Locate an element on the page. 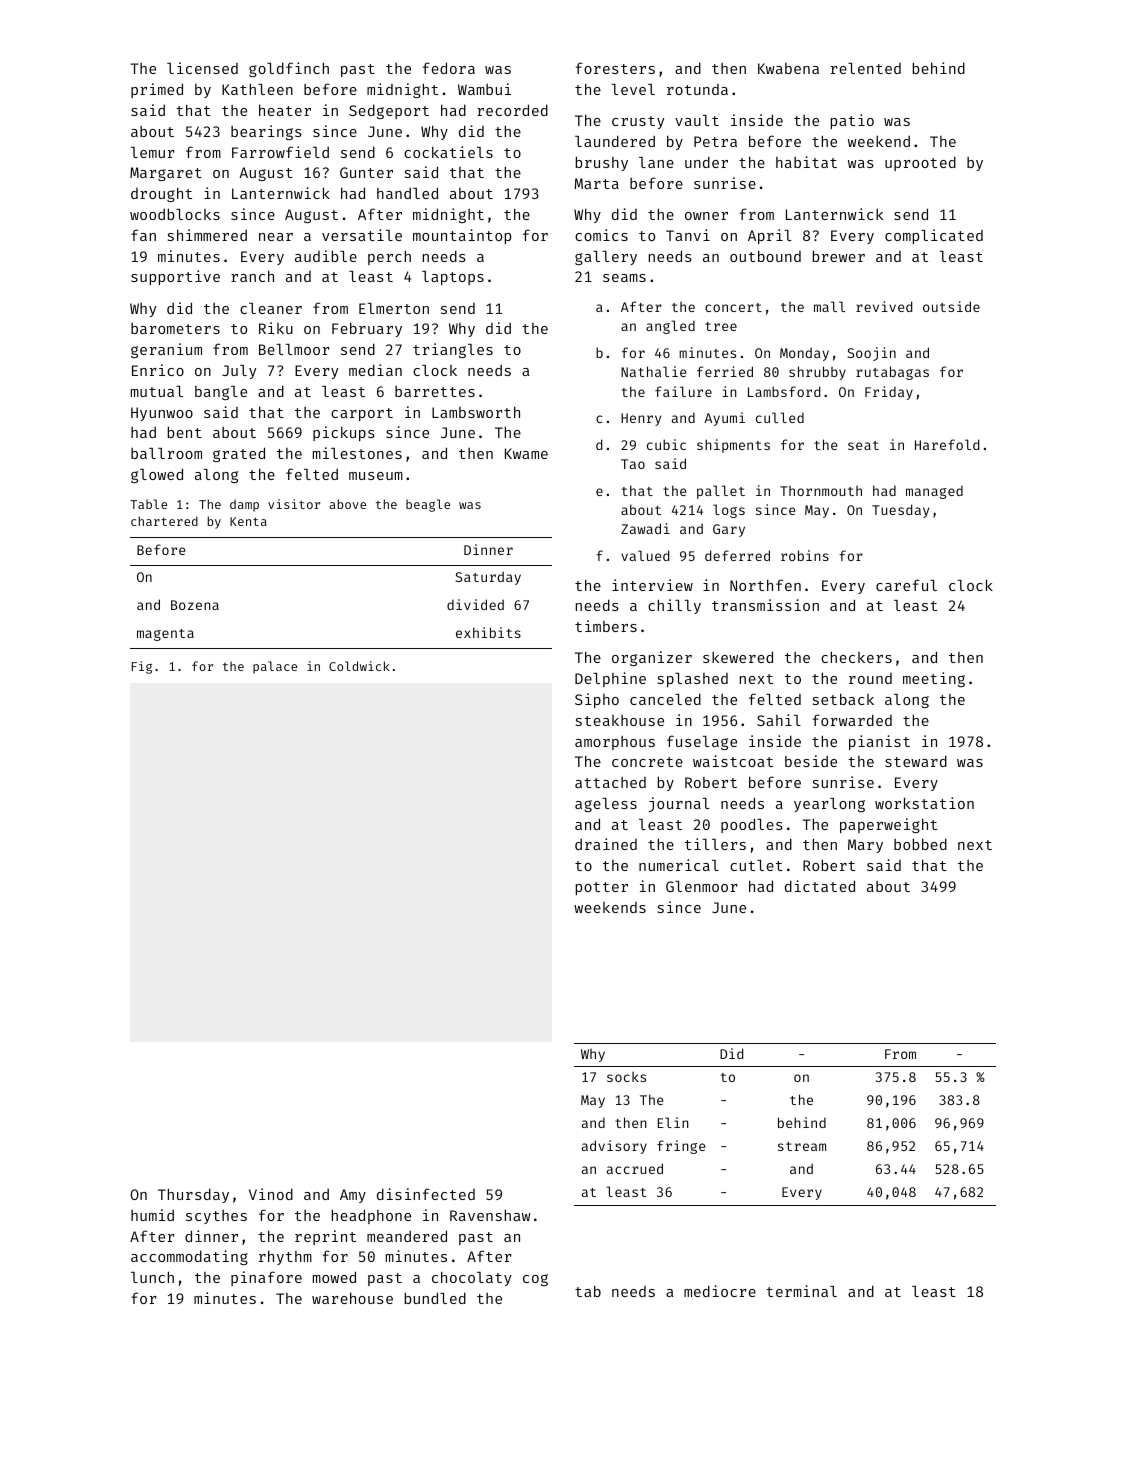 The width and height of the page is (1126, 1457). terminal is located at coordinates (801, 1291).
